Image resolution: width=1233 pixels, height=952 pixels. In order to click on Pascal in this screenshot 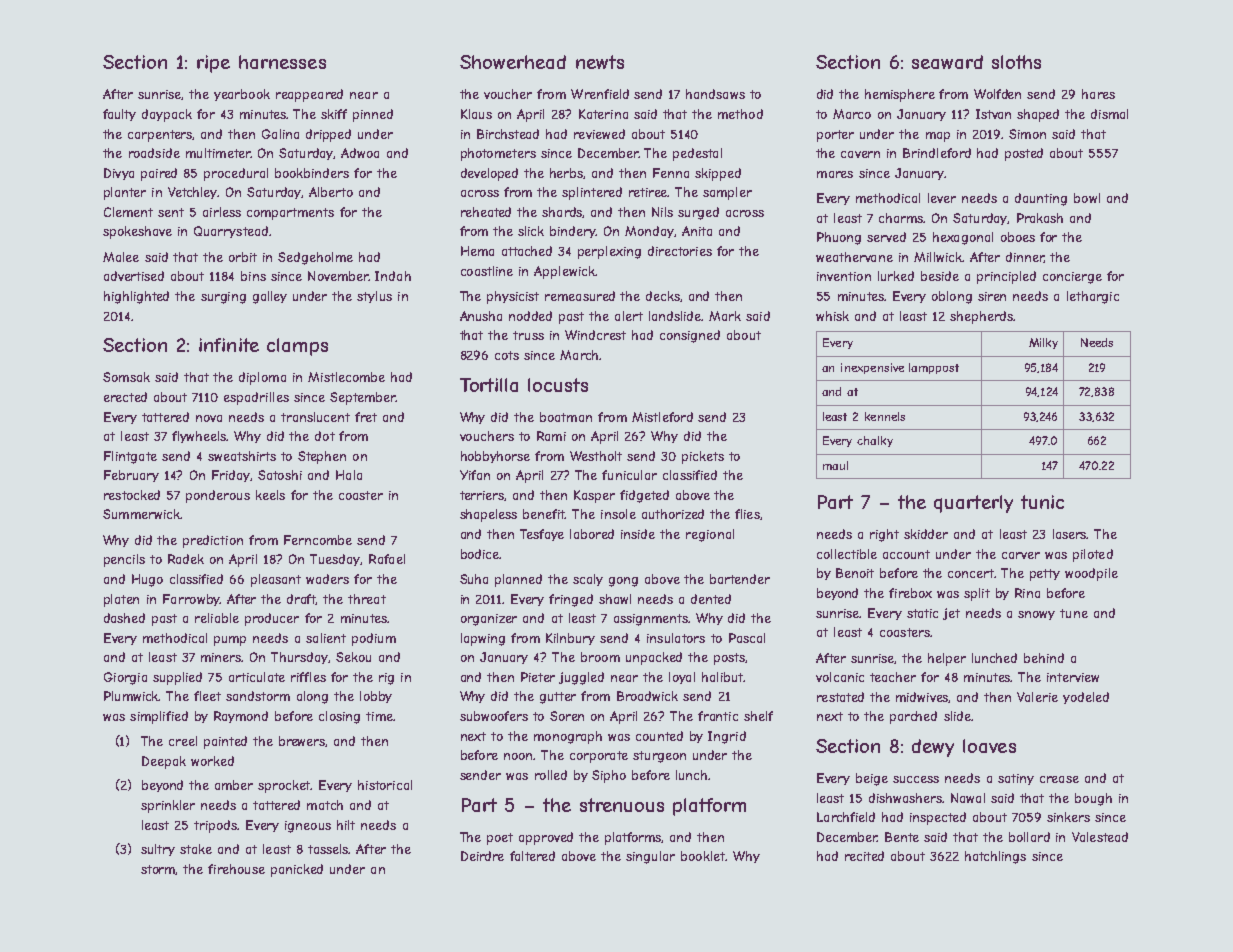, I will do `click(747, 638)`.
